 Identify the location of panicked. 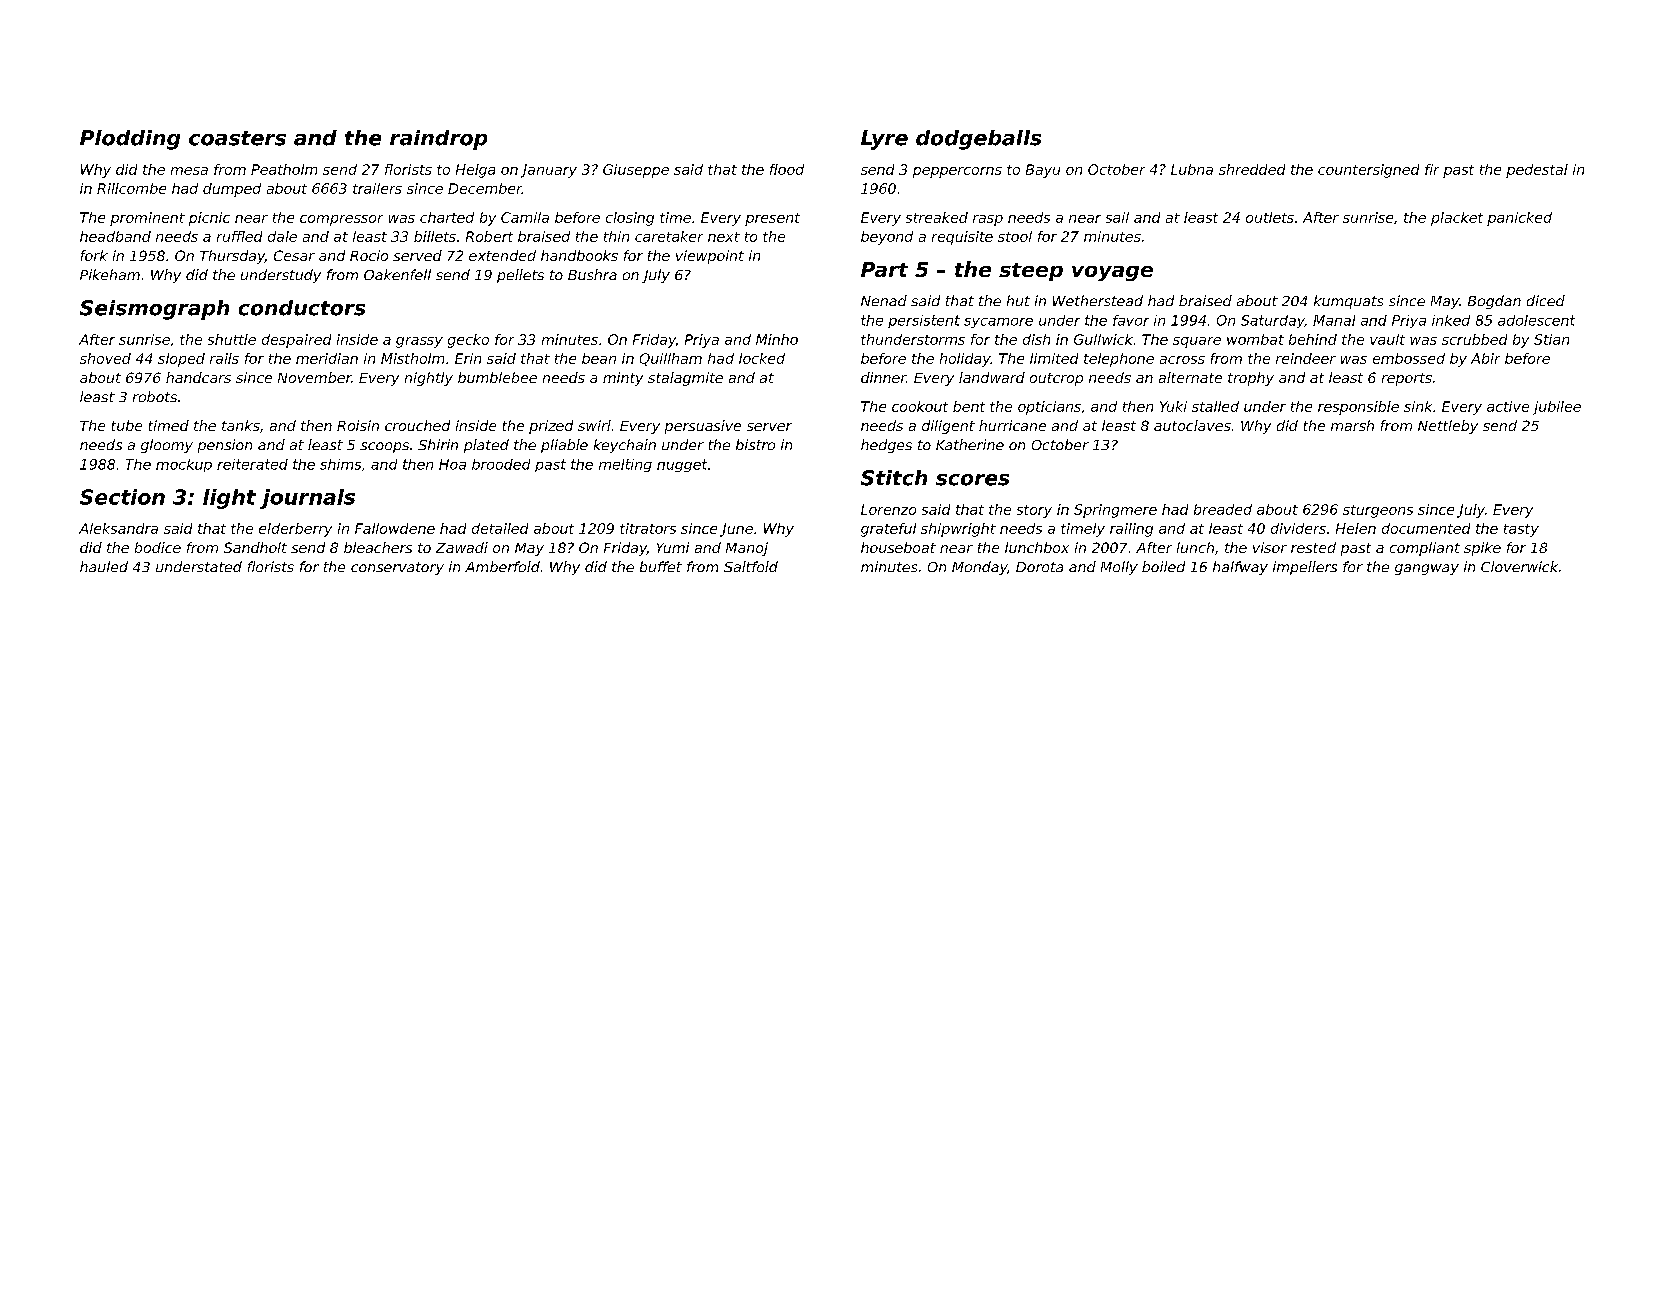
(1519, 219).
